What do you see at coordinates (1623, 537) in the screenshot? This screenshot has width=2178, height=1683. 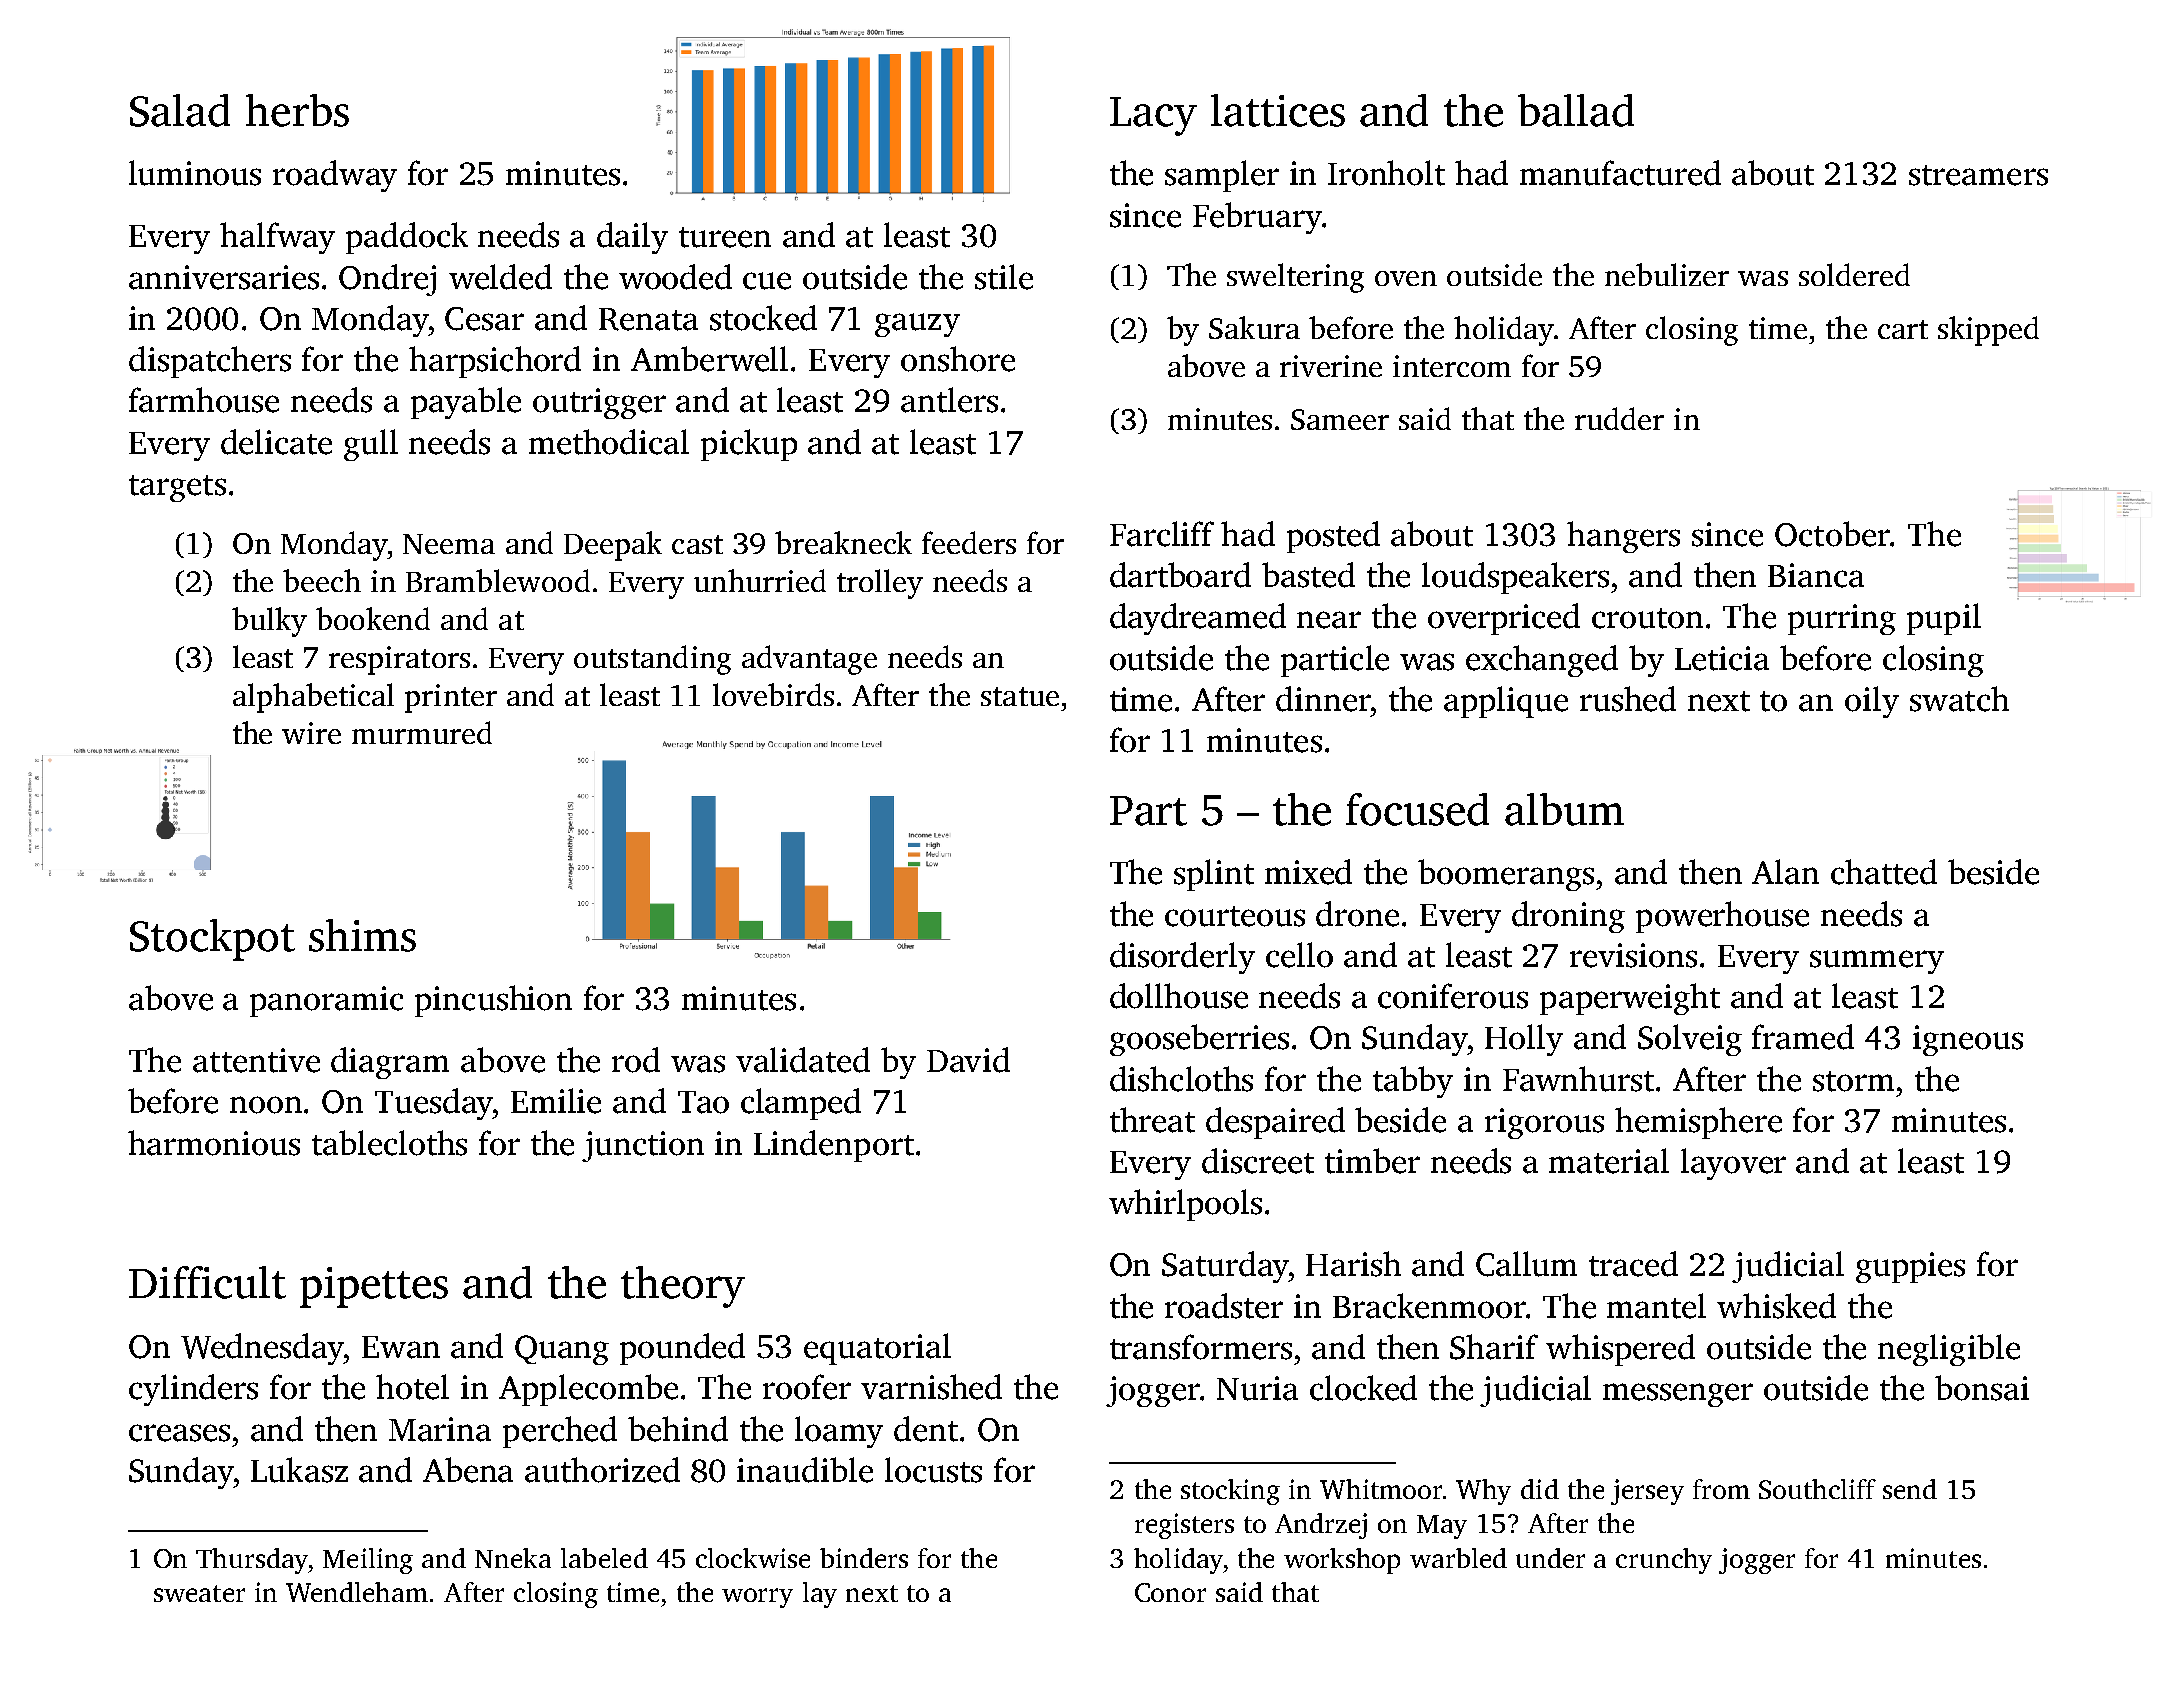 I see `hangers` at bounding box center [1623, 537].
